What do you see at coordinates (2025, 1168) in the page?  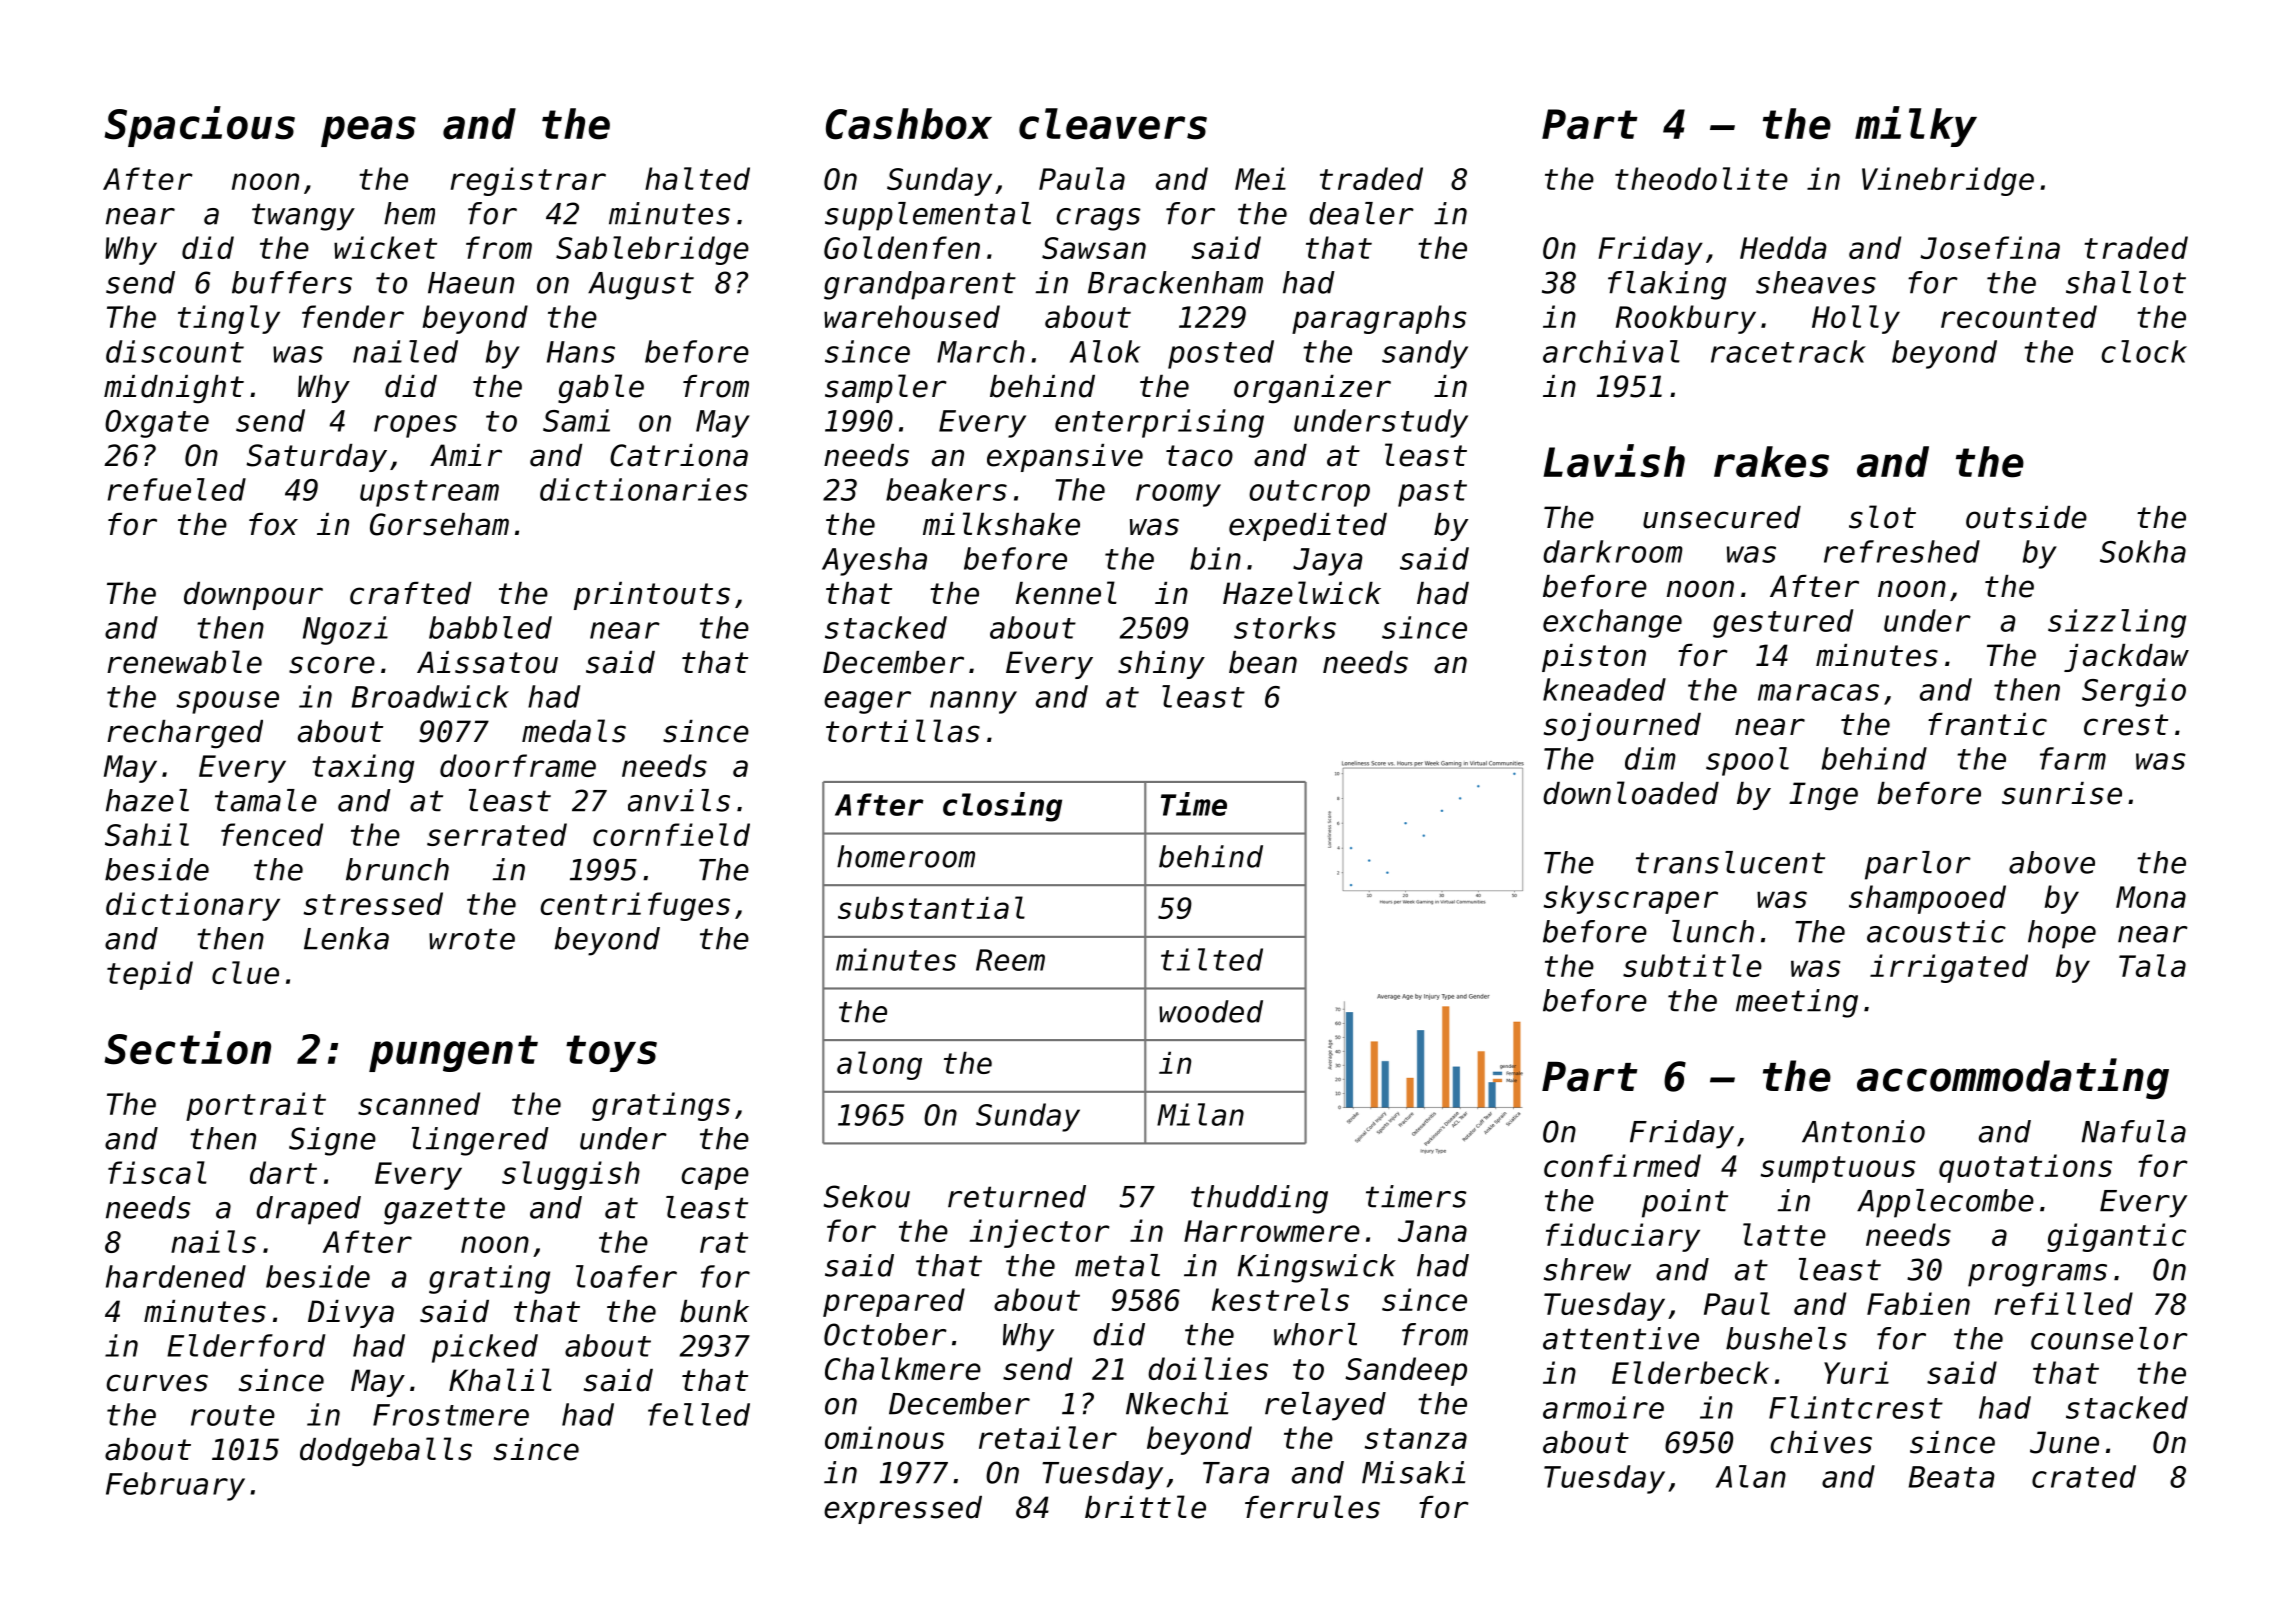 I see `quotations` at bounding box center [2025, 1168].
